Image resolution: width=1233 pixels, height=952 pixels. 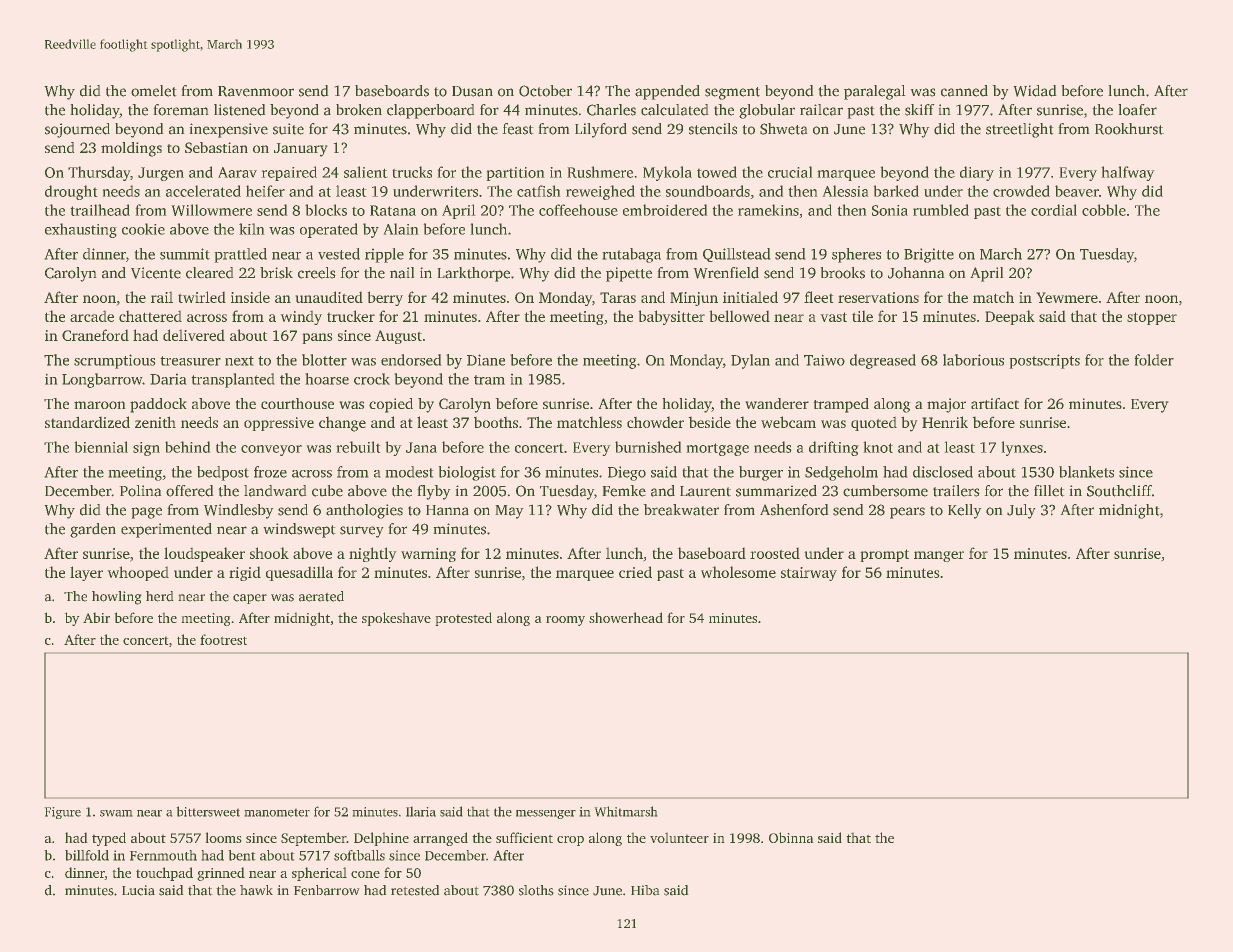 What do you see at coordinates (824, 360) in the screenshot?
I see `Taiwo` at bounding box center [824, 360].
